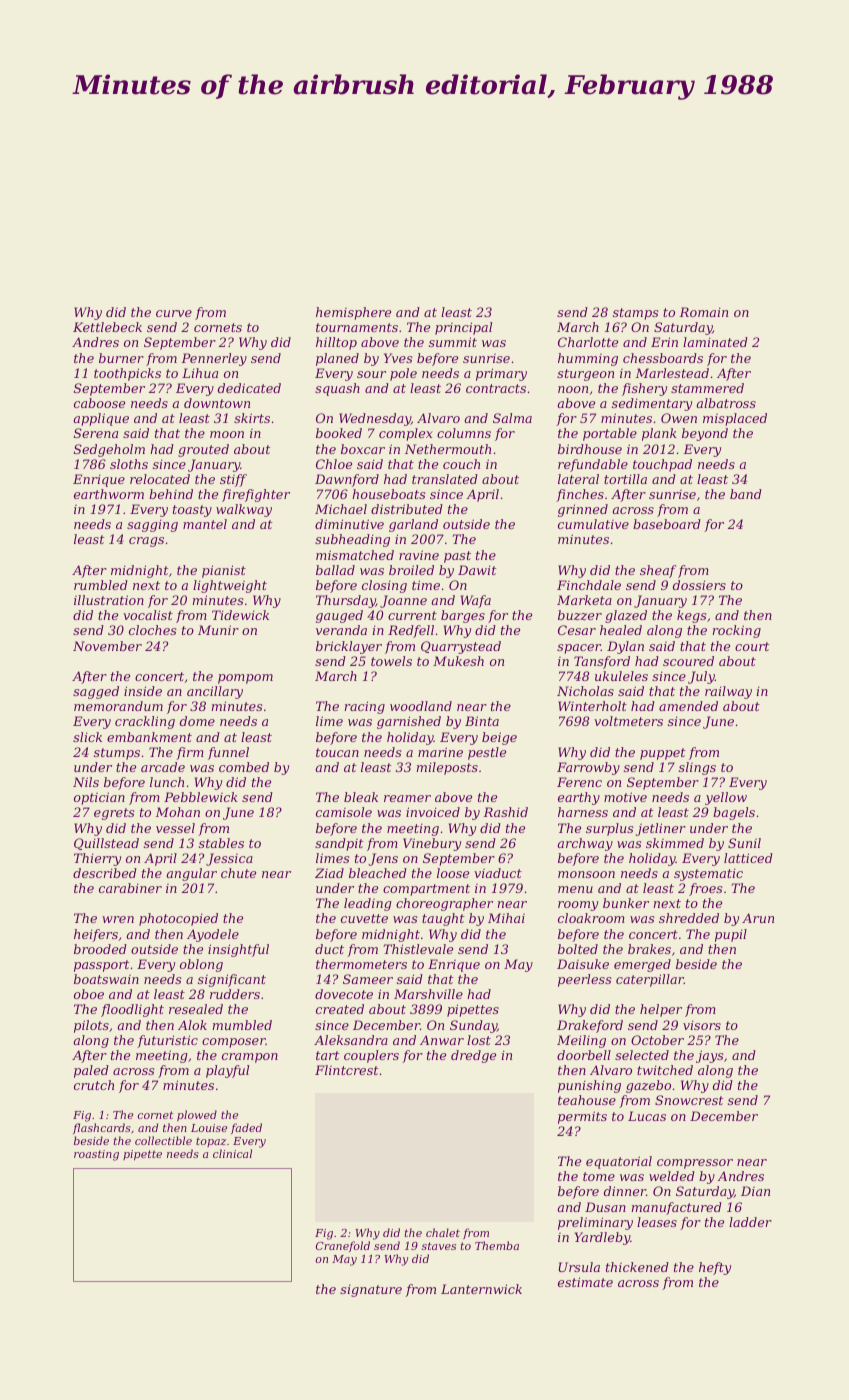 Image resolution: width=849 pixels, height=1400 pixels. I want to click on boxcar, so click(363, 449).
